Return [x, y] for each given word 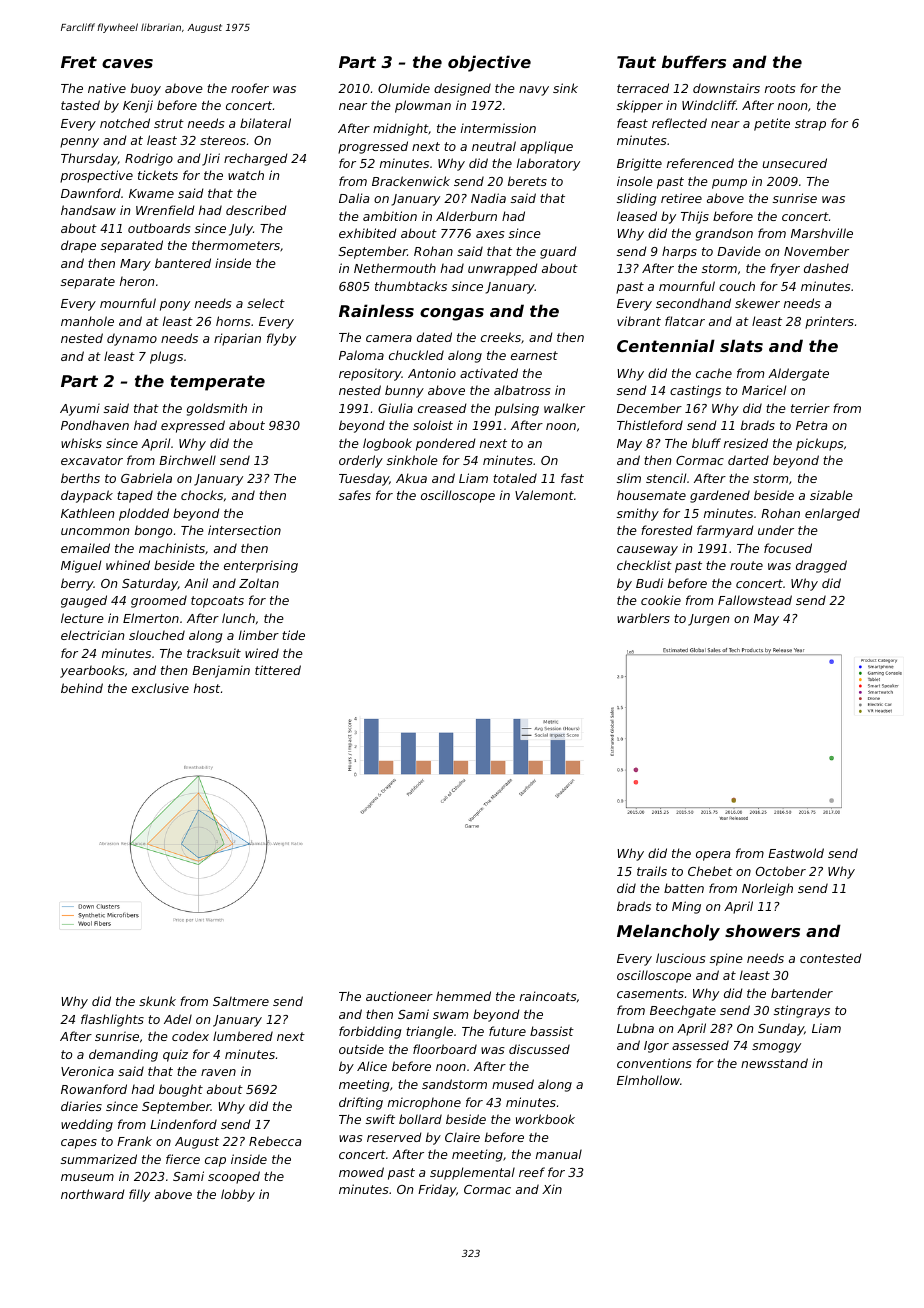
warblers [643, 618]
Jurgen [708, 620]
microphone [424, 1103]
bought [181, 1090]
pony [175, 306]
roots [780, 88]
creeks [501, 337]
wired [262, 653]
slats [741, 345]
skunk [157, 1001]
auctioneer [399, 996]
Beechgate [683, 1011]
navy [534, 91]
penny [79, 143]
